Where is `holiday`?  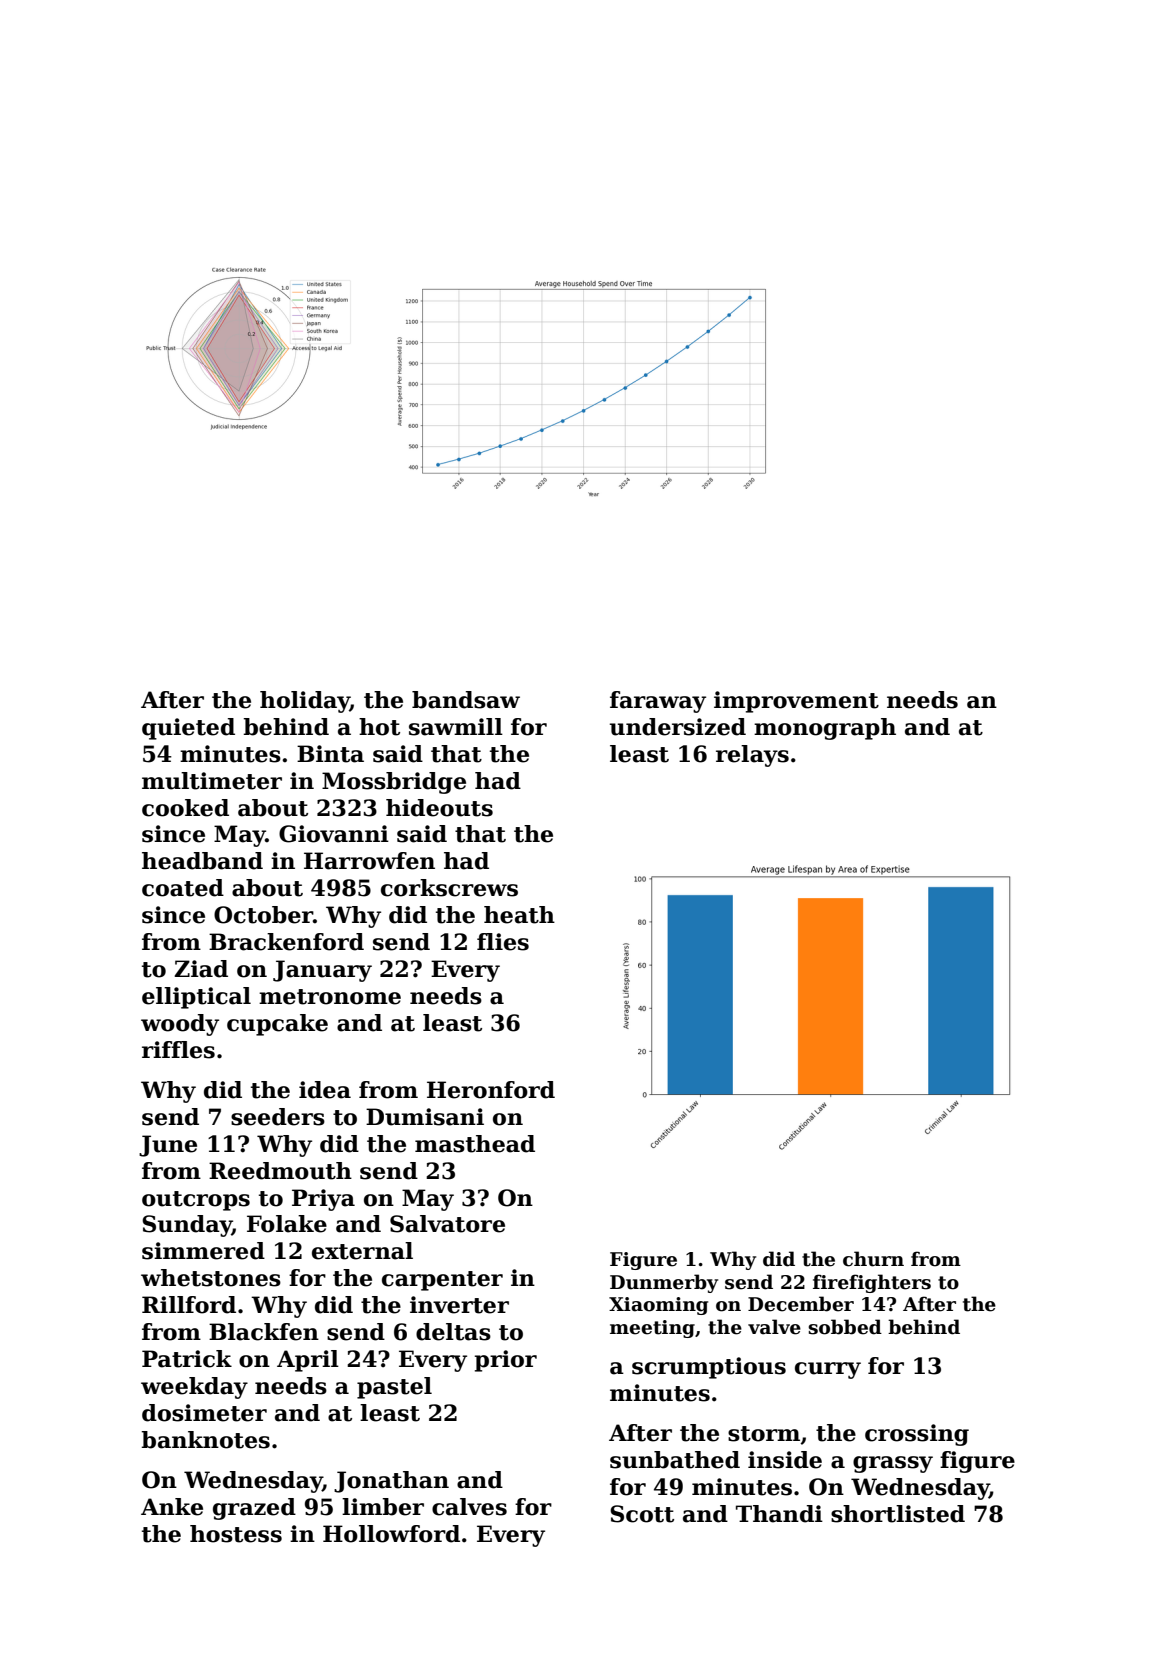 holiday is located at coordinates (305, 702).
